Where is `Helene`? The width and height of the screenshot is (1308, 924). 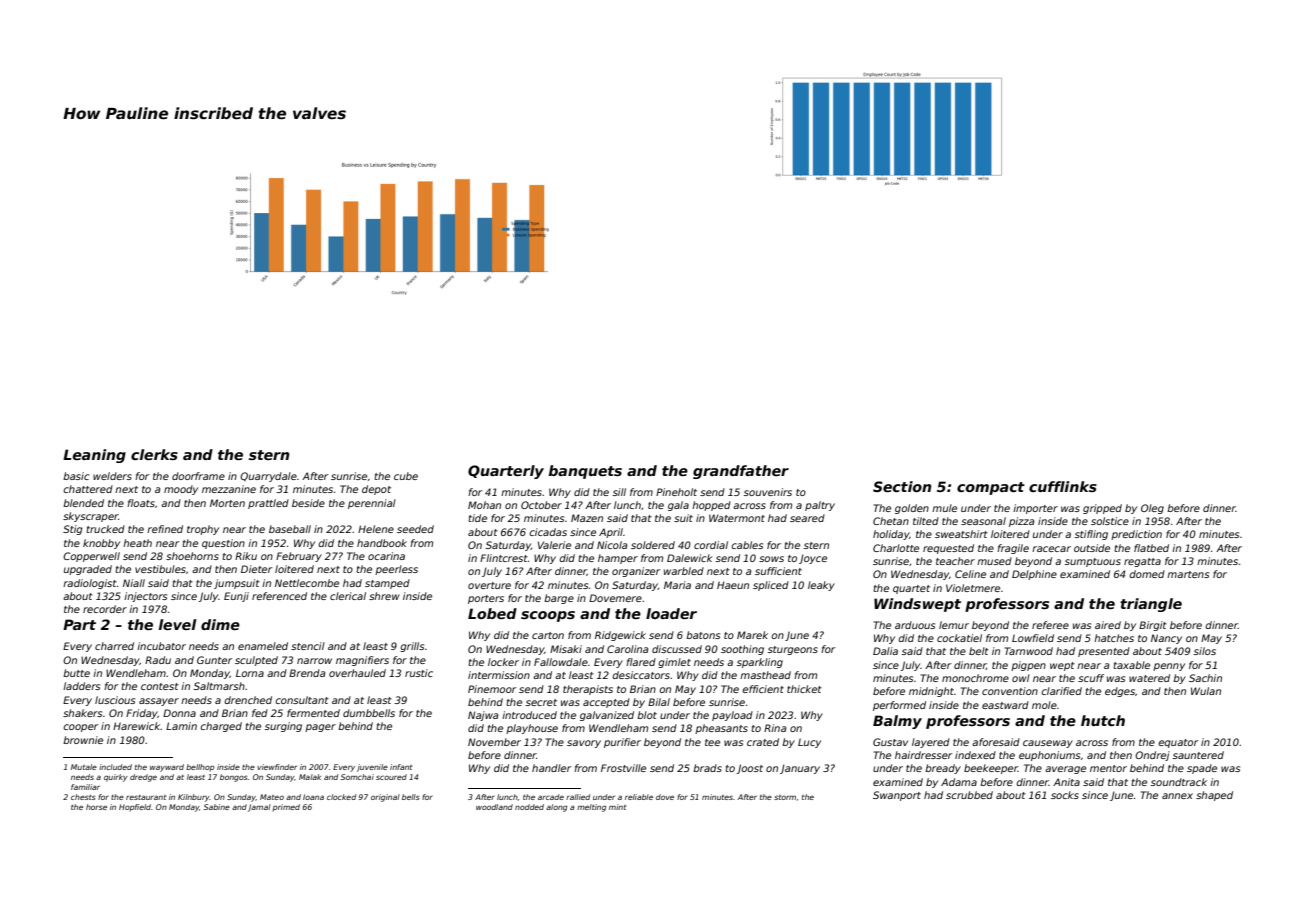 Helene is located at coordinates (376, 529).
